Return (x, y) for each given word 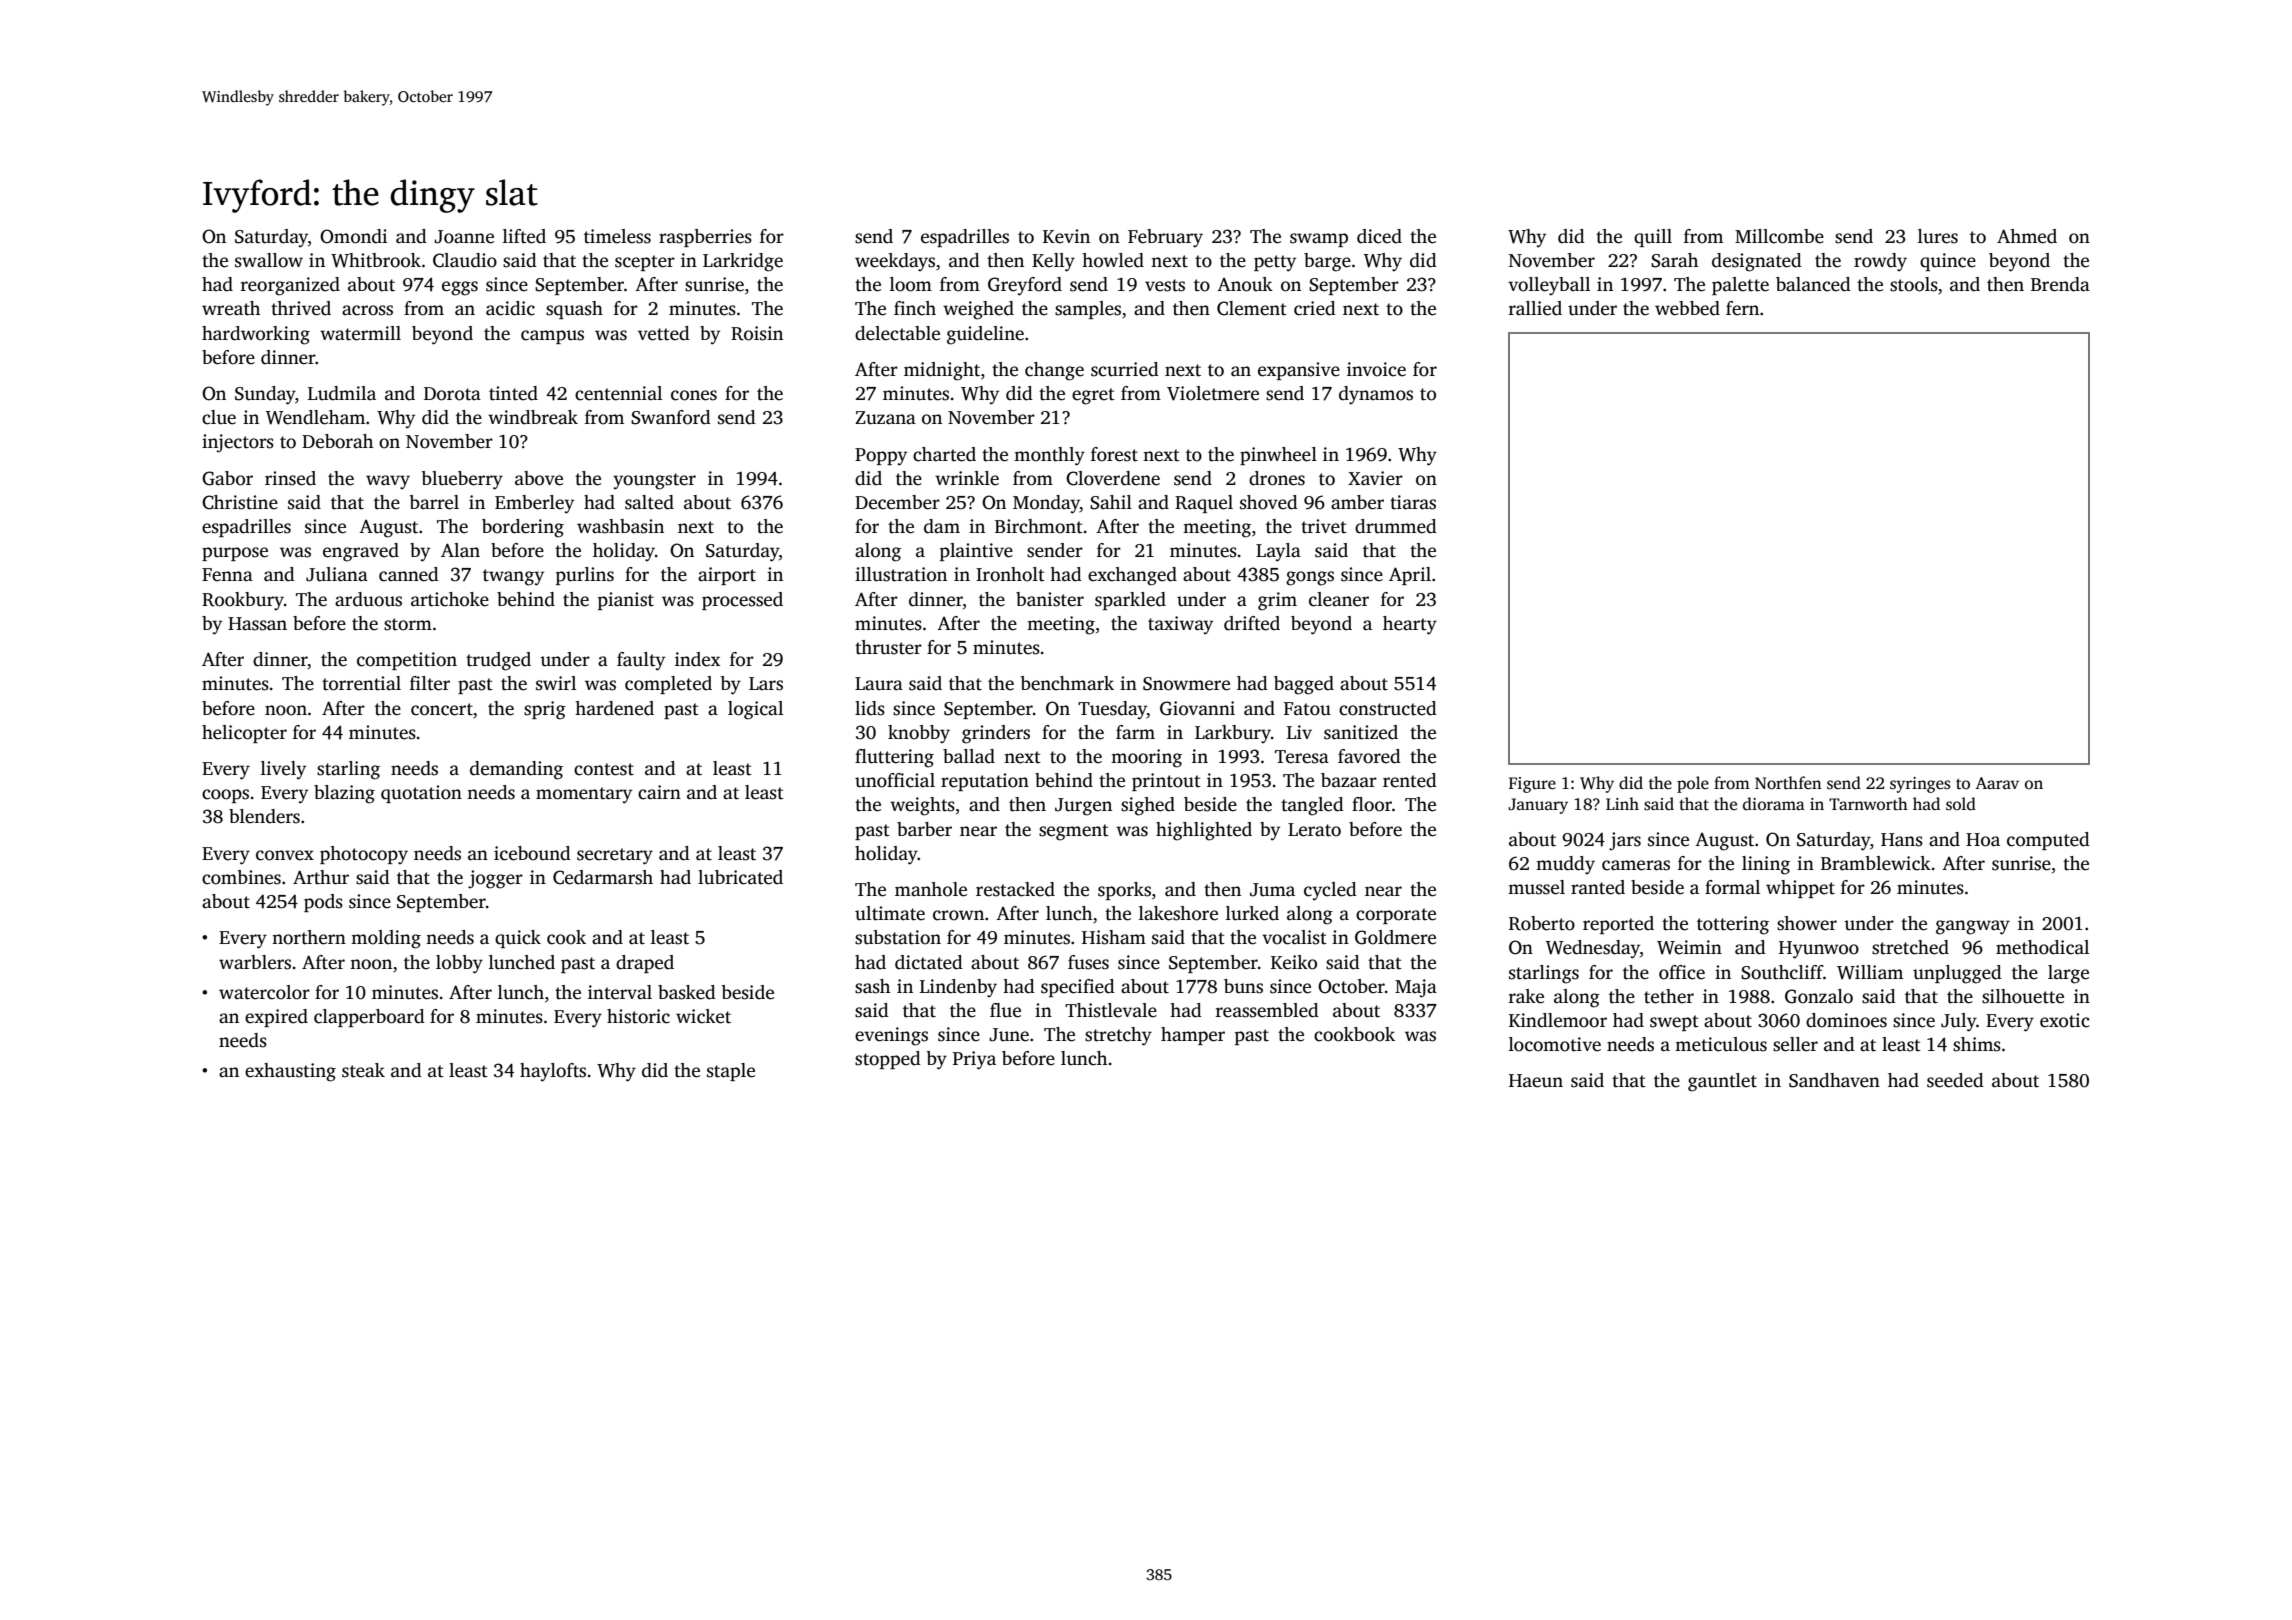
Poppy (881, 457)
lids (870, 708)
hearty (1410, 625)
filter (430, 683)
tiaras (1413, 502)
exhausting (290, 1072)
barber (924, 829)
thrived (301, 308)
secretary (615, 856)
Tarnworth (1868, 803)
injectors (238, 443)
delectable (897, 333)
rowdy (1880, 262)
